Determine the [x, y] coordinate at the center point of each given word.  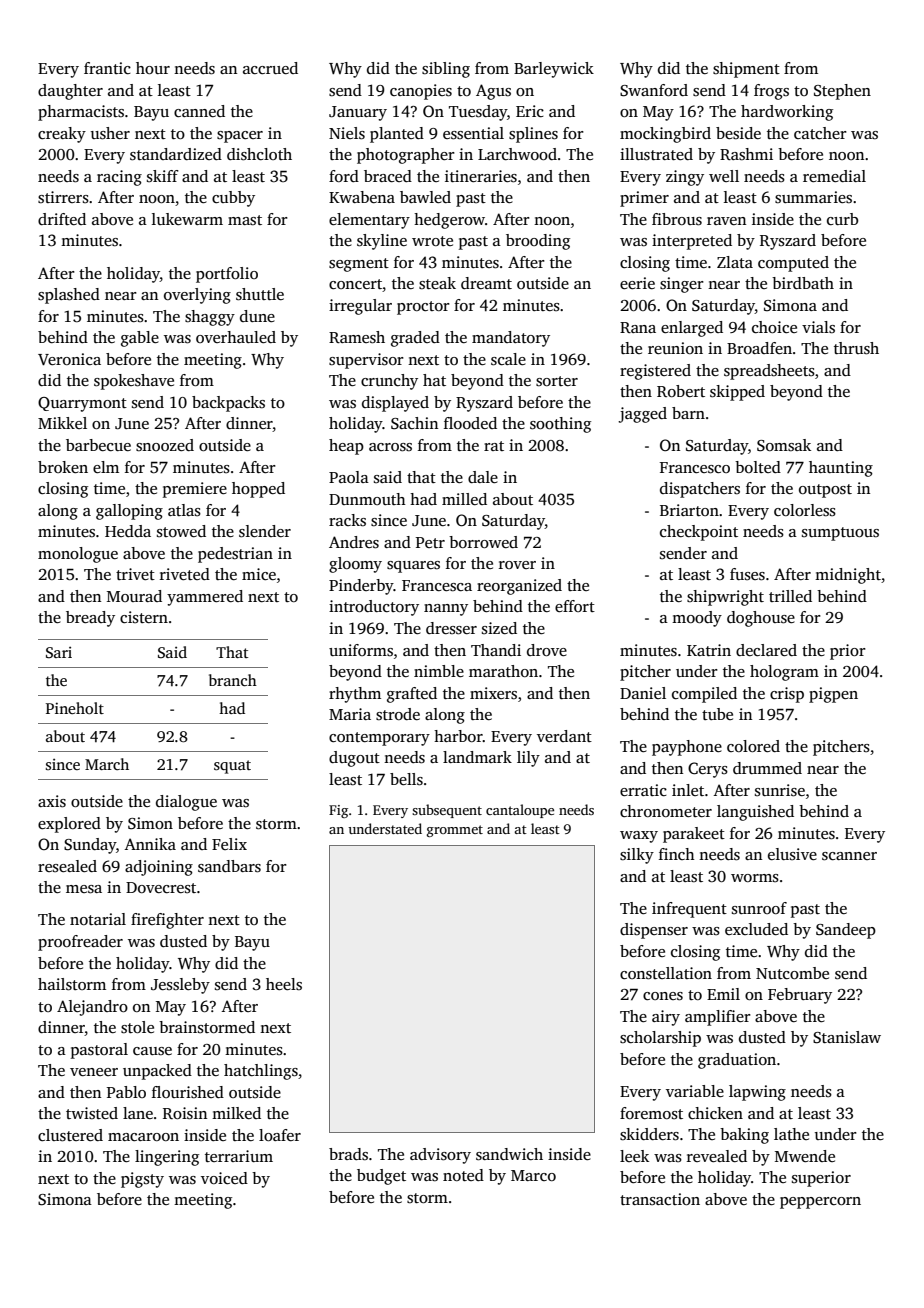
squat [232, 767]
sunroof [759, 908]
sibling [446, 70]
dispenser [654, 931]
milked [236, 1113]
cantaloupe [520, 811]
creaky [62, 135]
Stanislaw [847, 1037]
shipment [746, 70]
